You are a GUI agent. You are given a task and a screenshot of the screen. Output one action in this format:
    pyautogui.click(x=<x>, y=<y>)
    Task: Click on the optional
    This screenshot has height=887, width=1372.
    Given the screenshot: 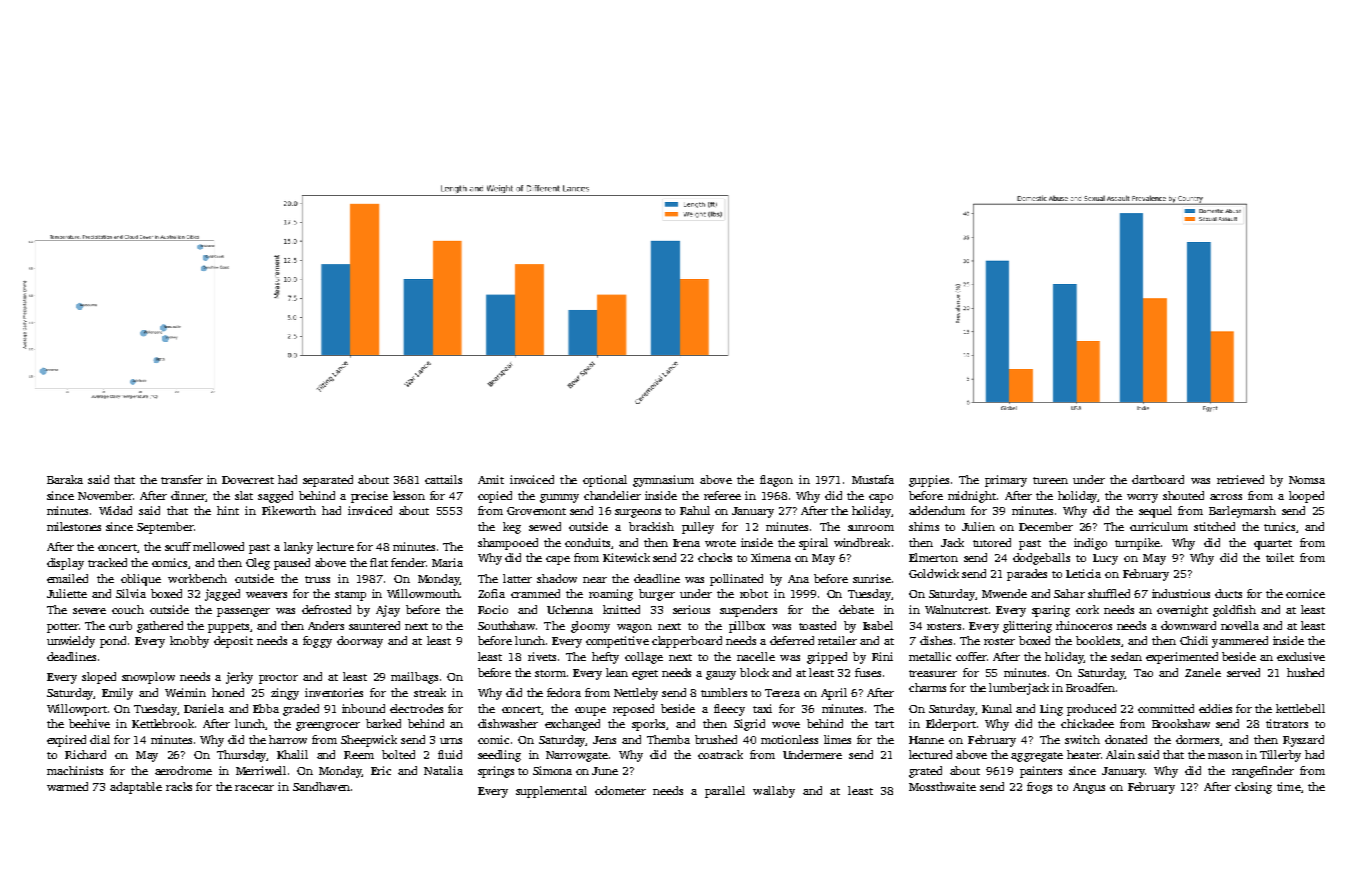 What is the action you would take?
    pyautogui.click(x=605, y=481)
